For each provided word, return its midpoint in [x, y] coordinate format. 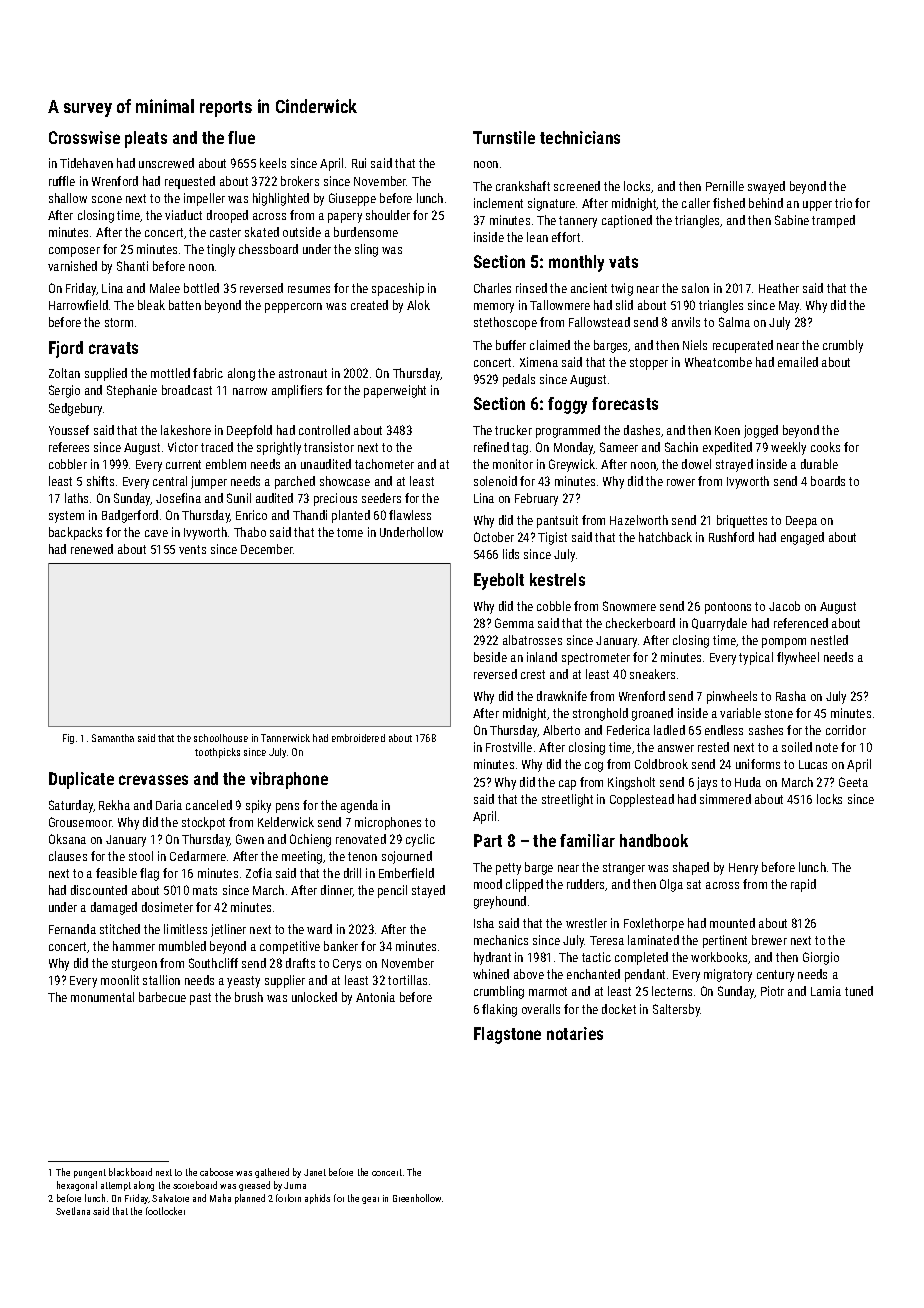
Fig [68, 739]
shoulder [388, 215]
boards [828, 481]
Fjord [66, 349]
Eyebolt [499, 581]
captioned [627, 221]
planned [250, 1199]
